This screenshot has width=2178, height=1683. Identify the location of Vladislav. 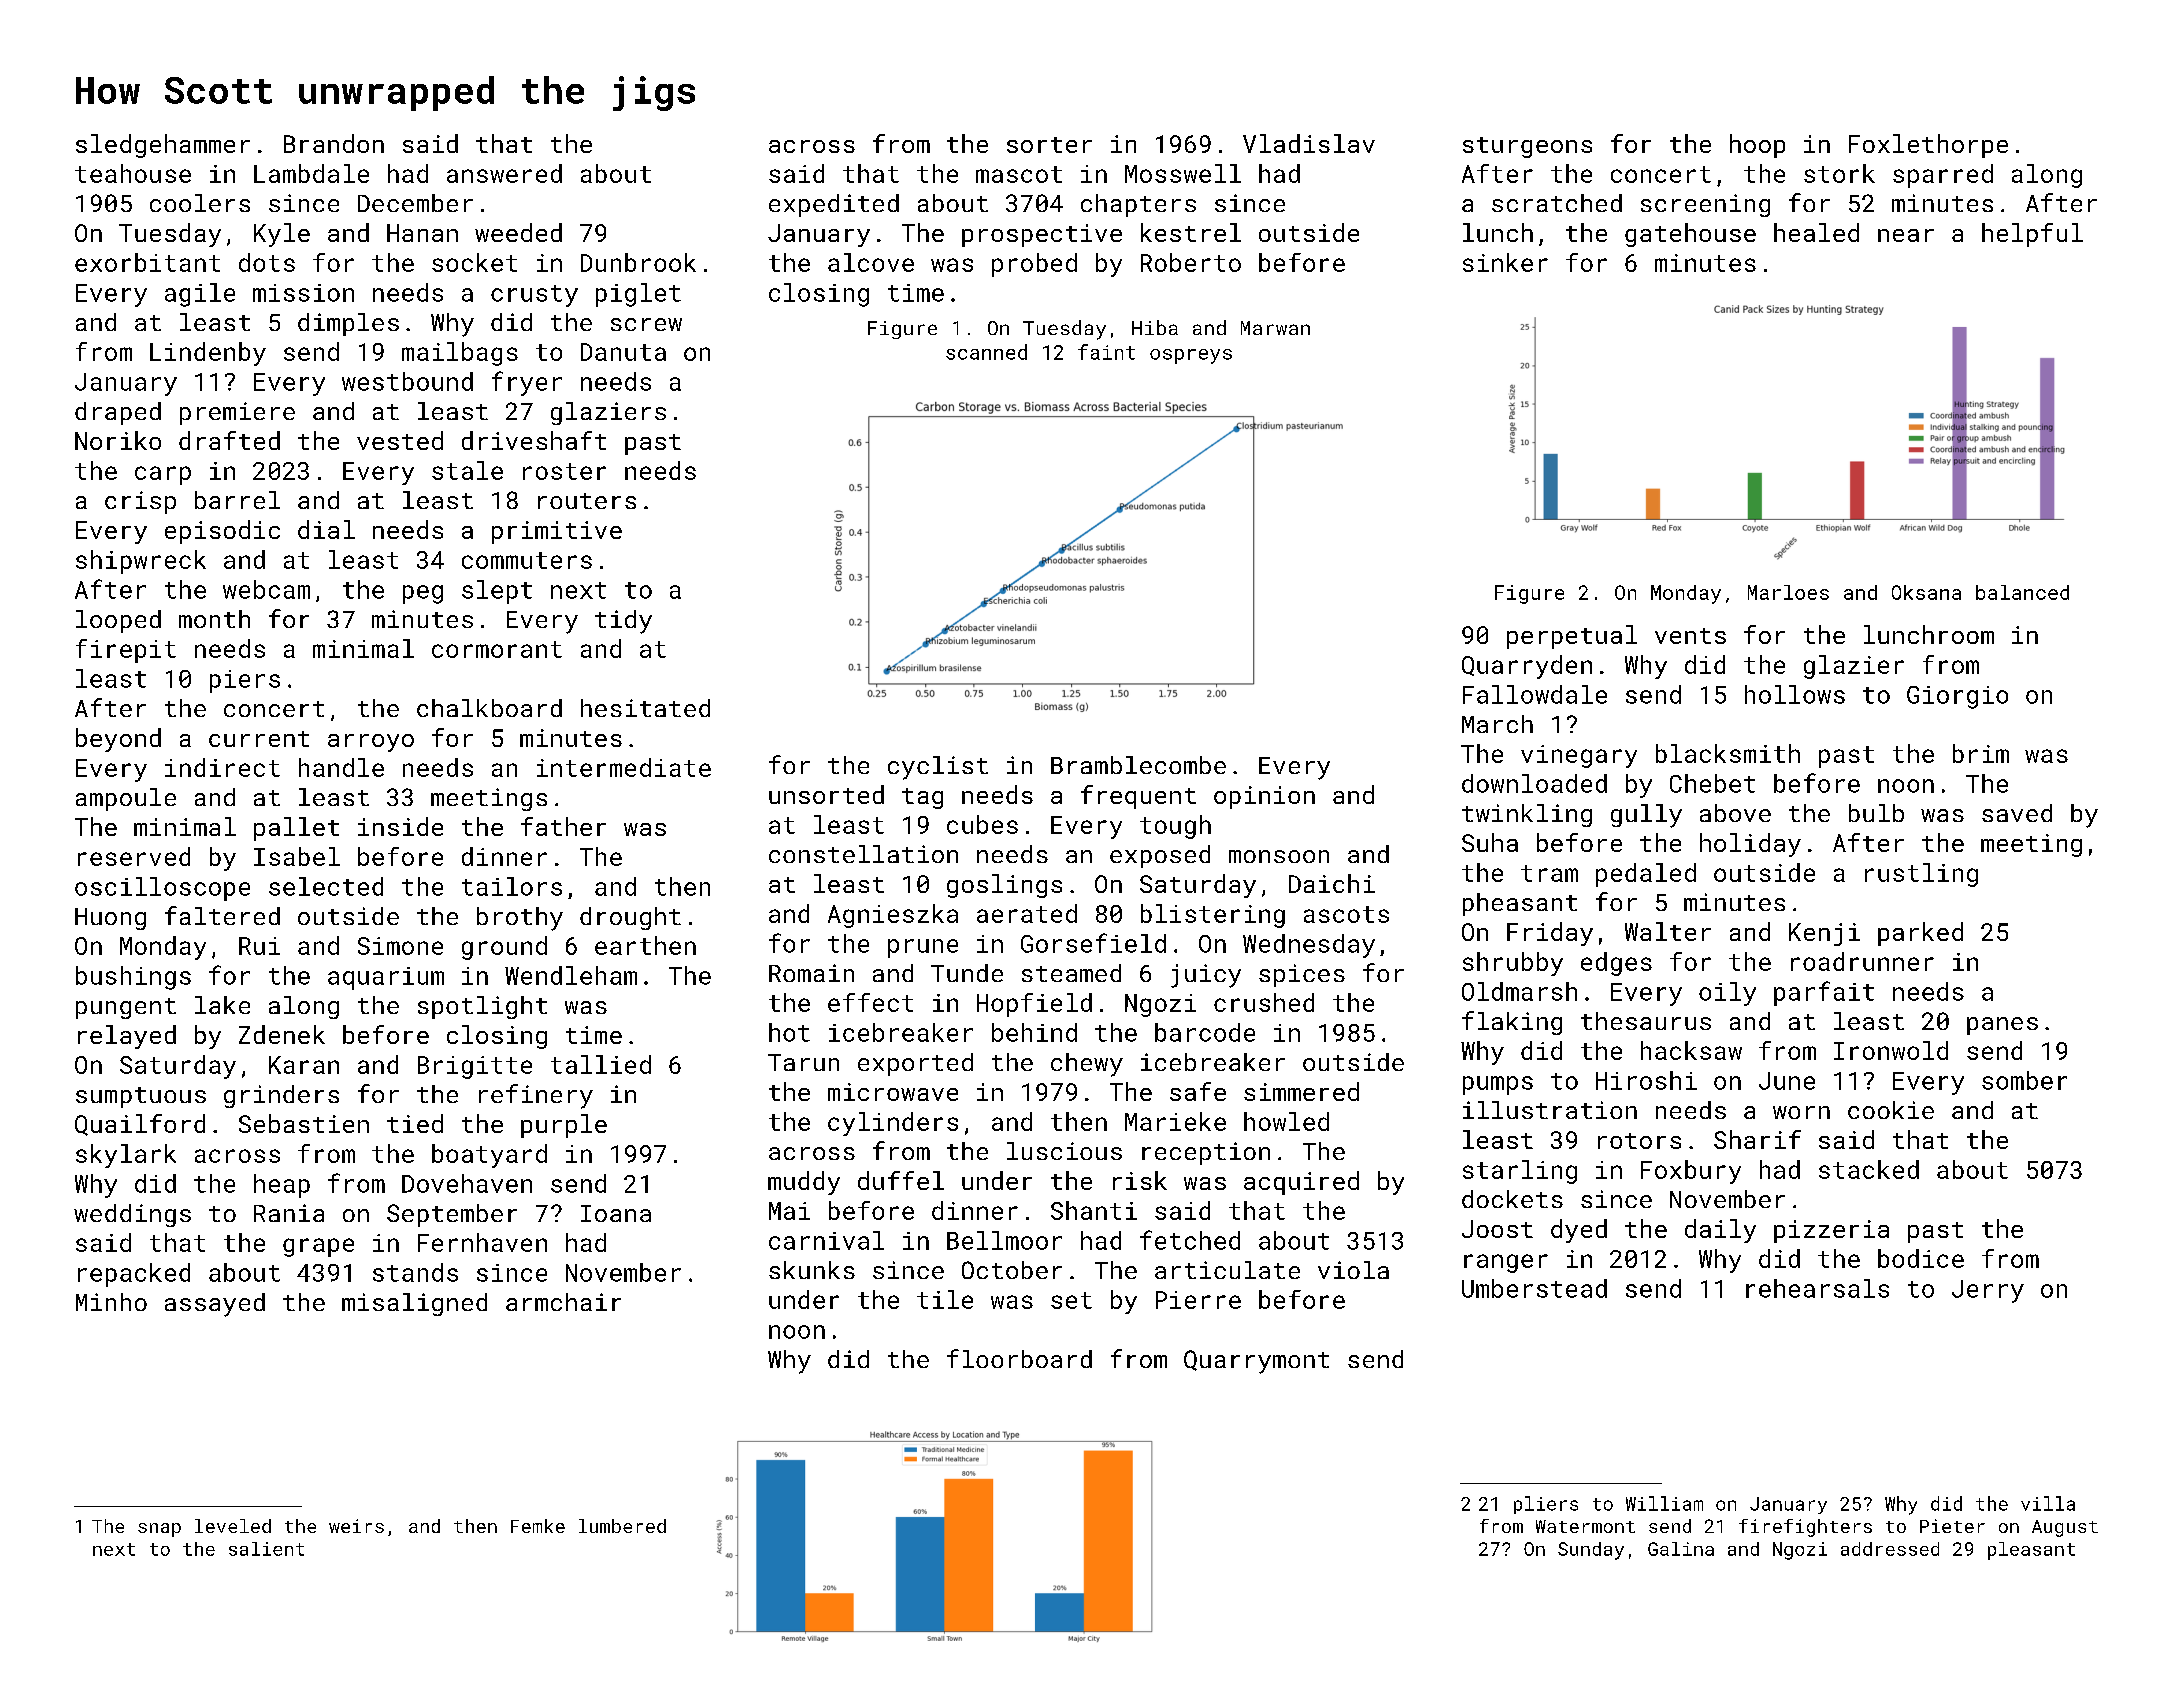
(1309, 143).
